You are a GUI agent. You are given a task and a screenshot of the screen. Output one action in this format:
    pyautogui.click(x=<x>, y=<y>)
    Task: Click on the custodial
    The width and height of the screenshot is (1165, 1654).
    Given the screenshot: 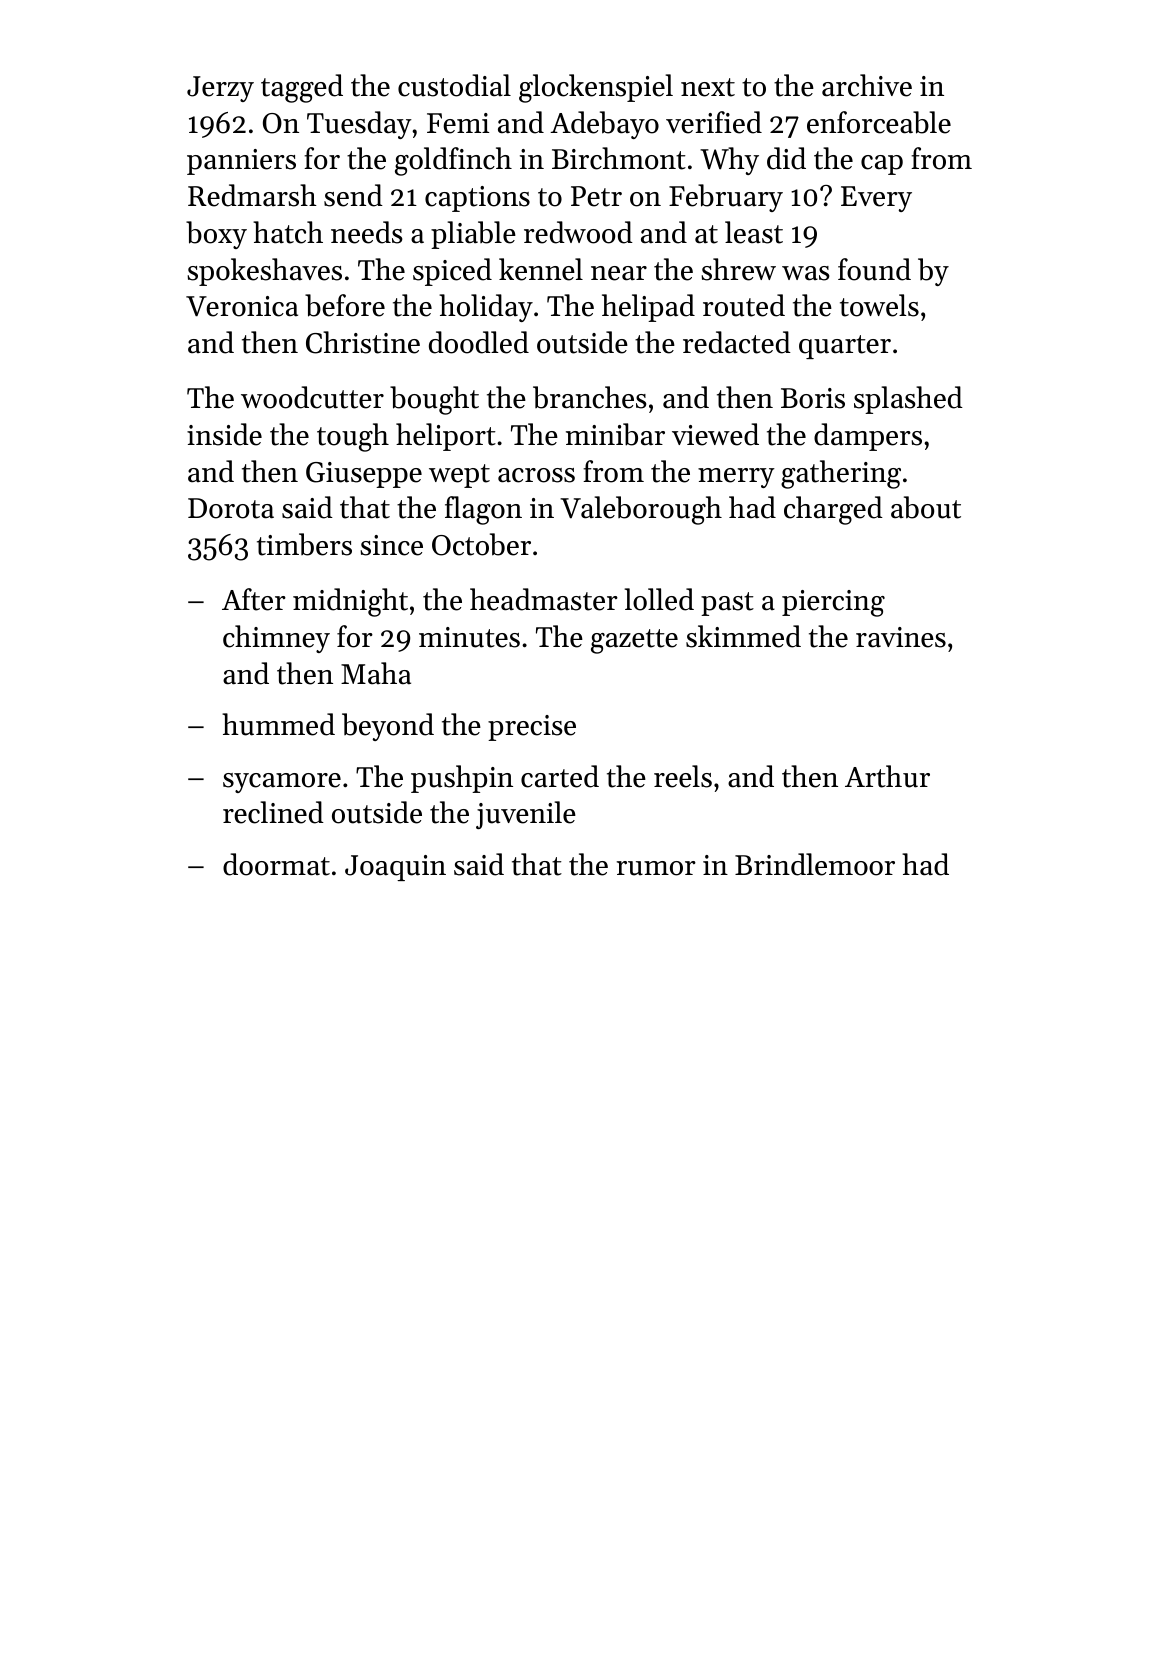 What is the action you would take?
    pyautogui.click(x=454, y=85)
